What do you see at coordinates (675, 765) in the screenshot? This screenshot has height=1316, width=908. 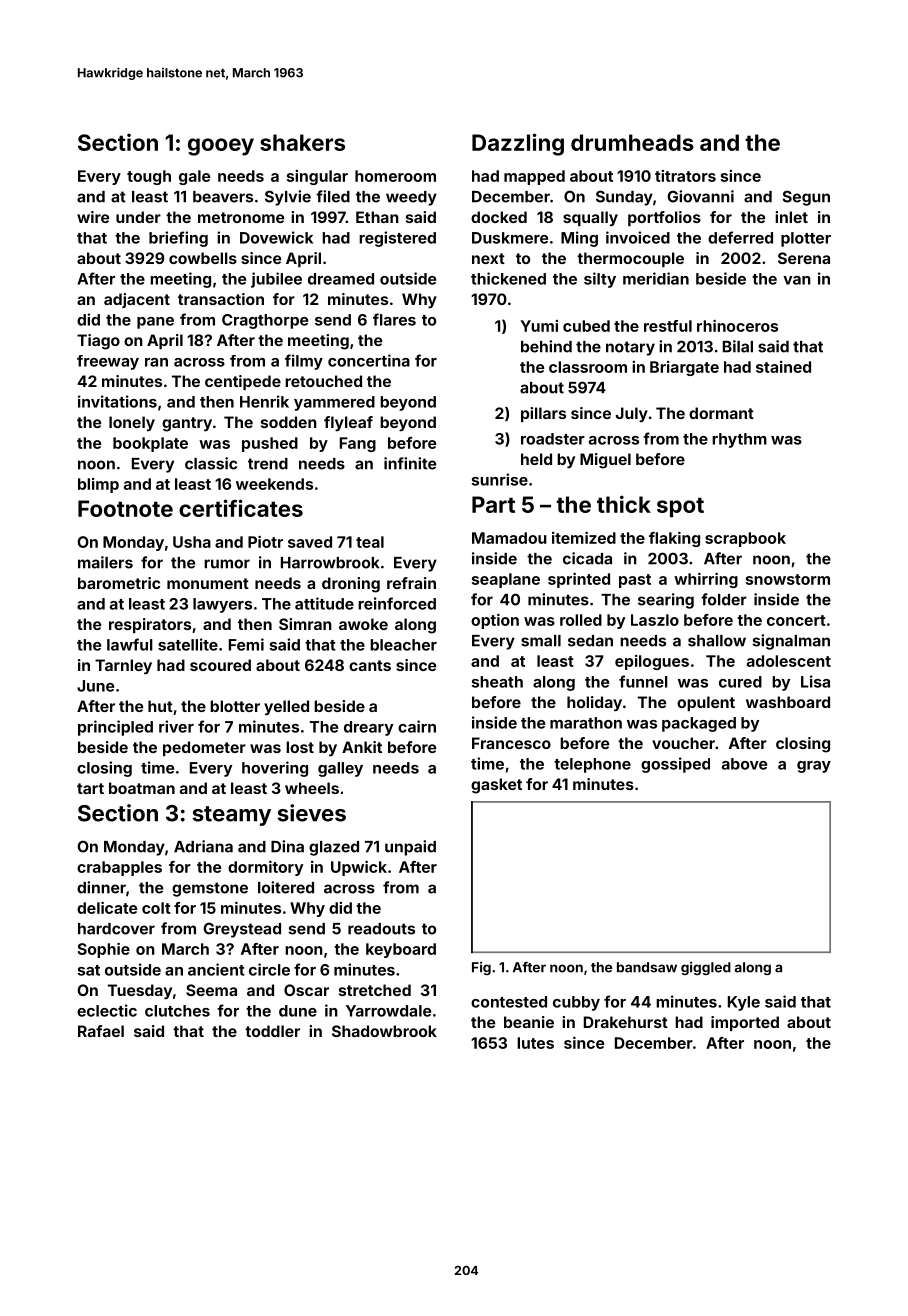 I see `gossiped` at bounding box center [675, 765].
